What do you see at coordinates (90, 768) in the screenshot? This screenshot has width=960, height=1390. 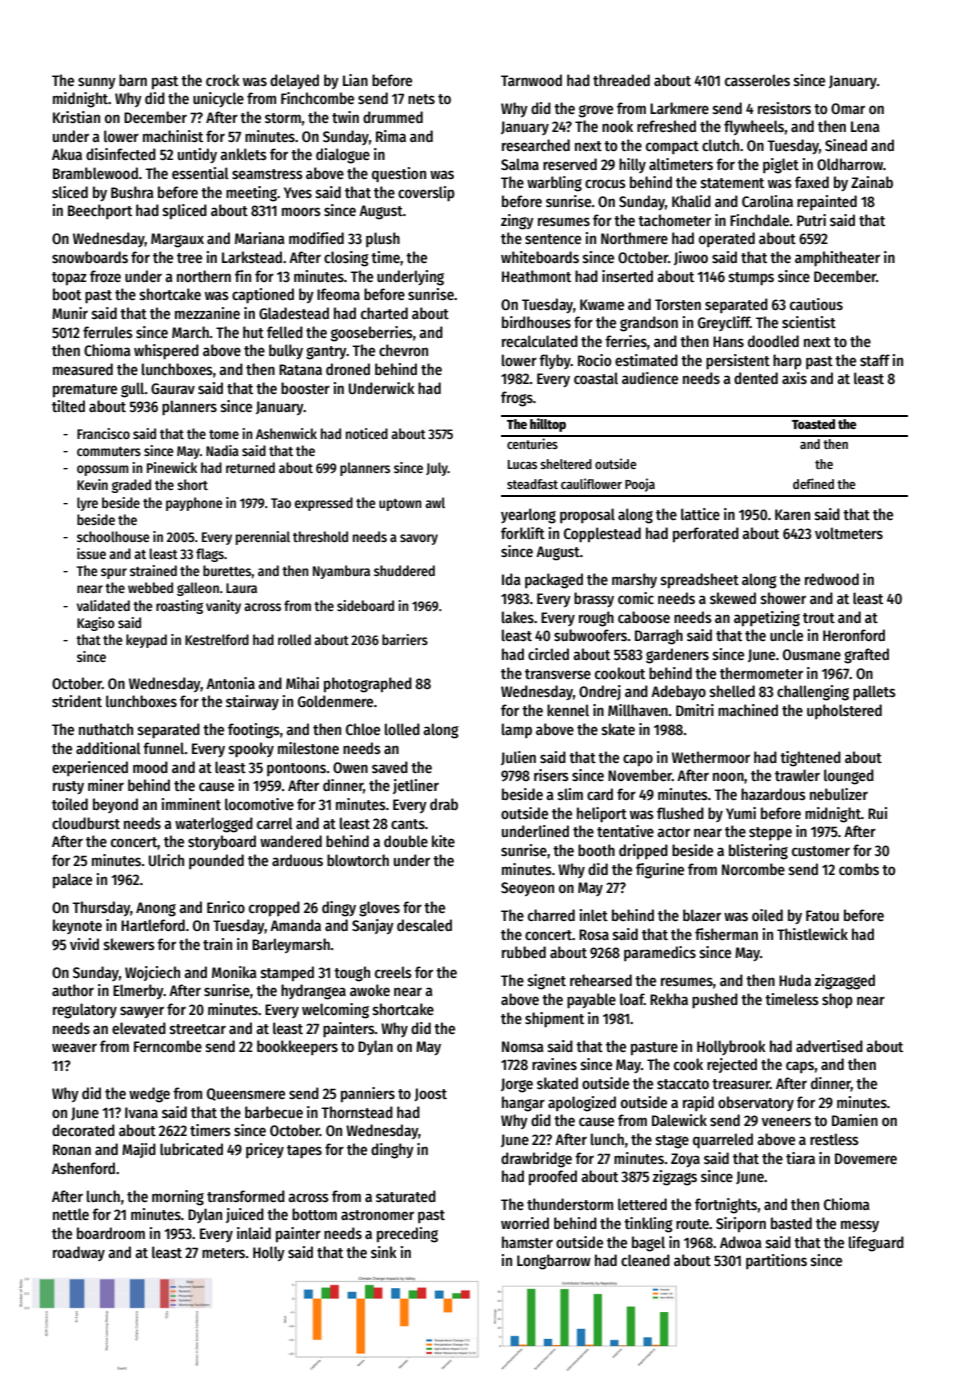 I see `experienced` at bounding box center [90, 768].
